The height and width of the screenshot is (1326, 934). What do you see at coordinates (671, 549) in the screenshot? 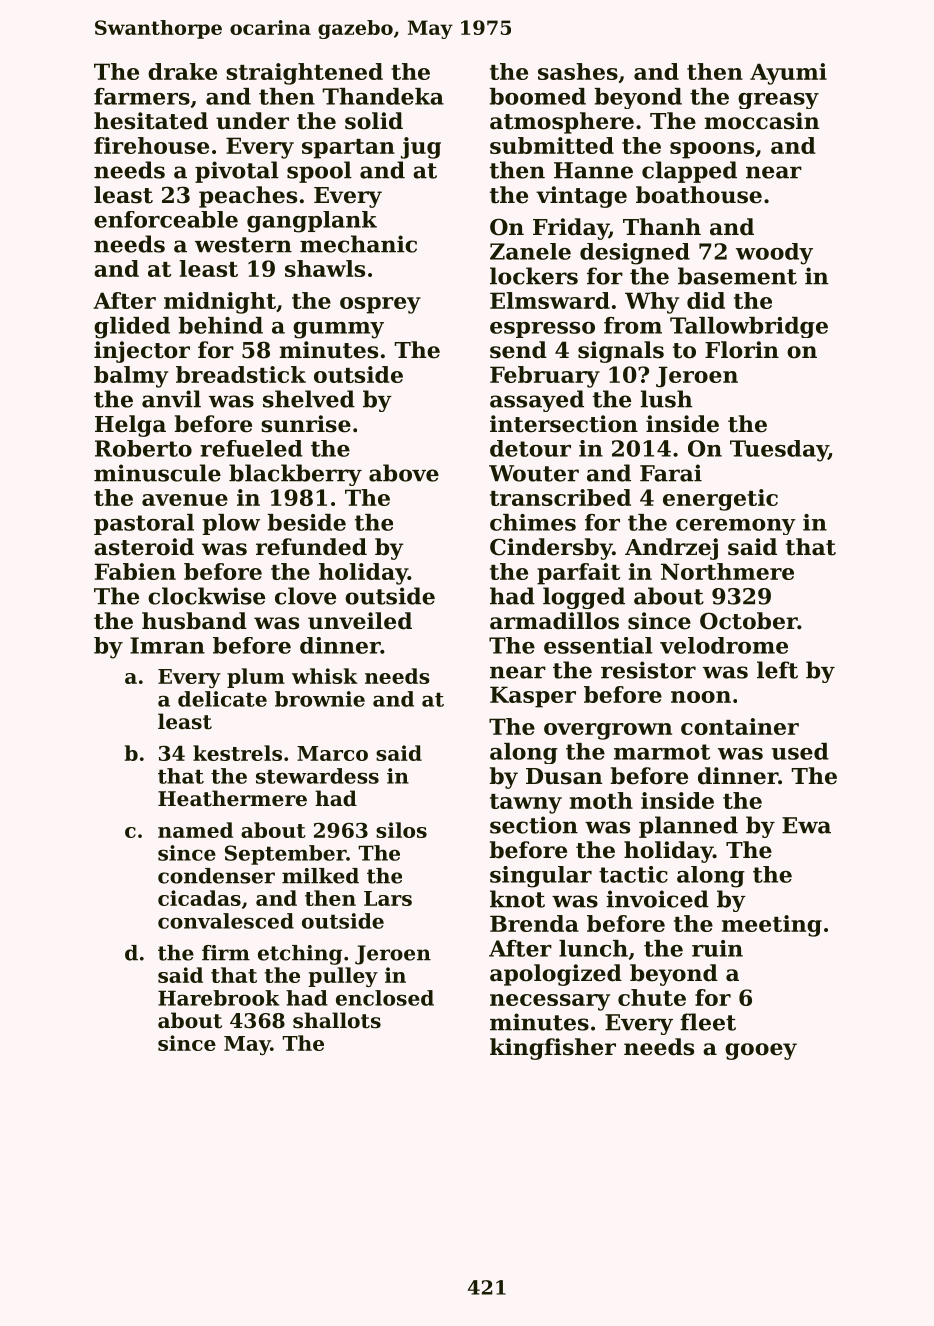
I see `Andrzej` at bounding box center [671, 549].
